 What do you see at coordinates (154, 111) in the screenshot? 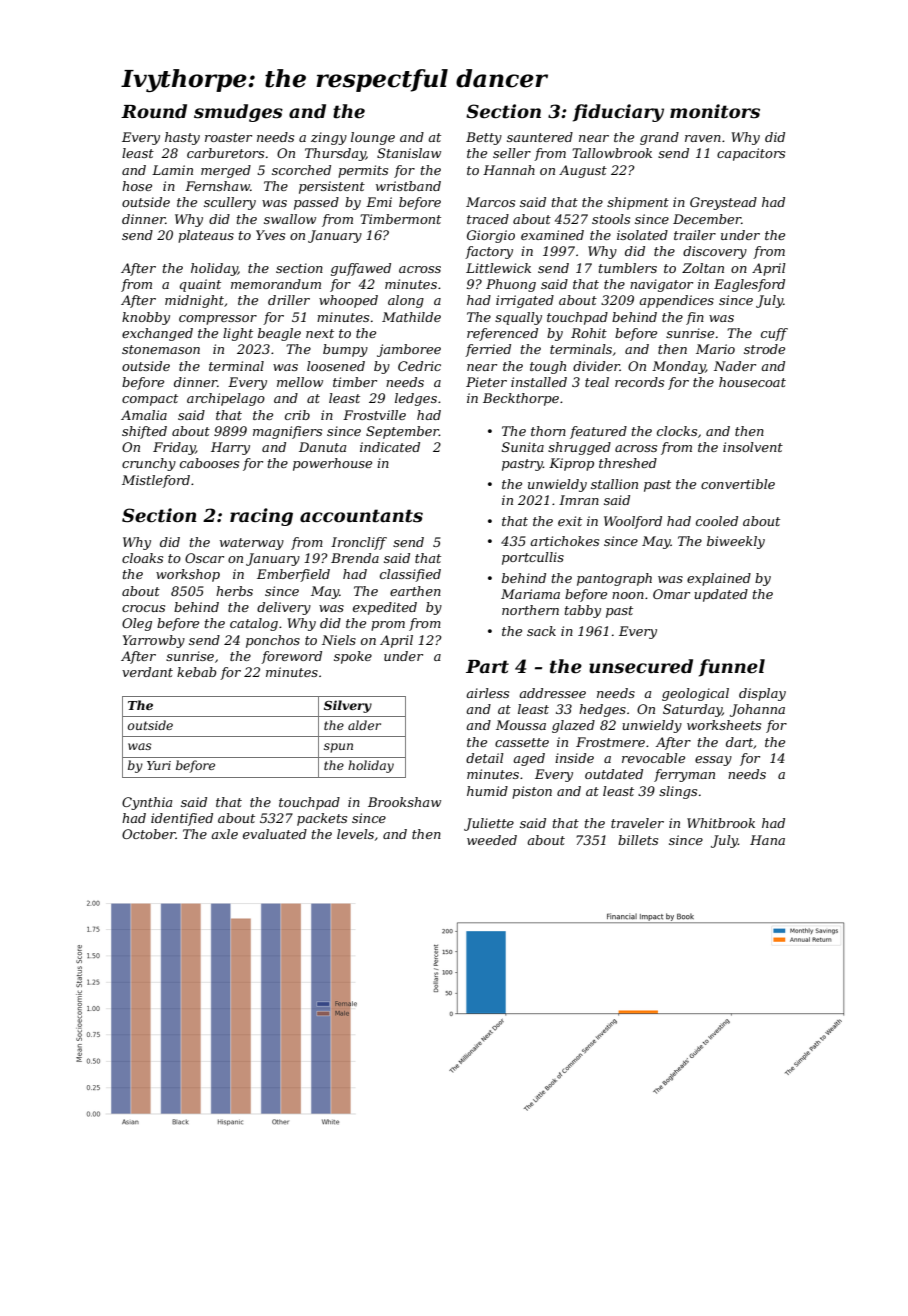
I see `Round` at bounding box center [154, 111].
